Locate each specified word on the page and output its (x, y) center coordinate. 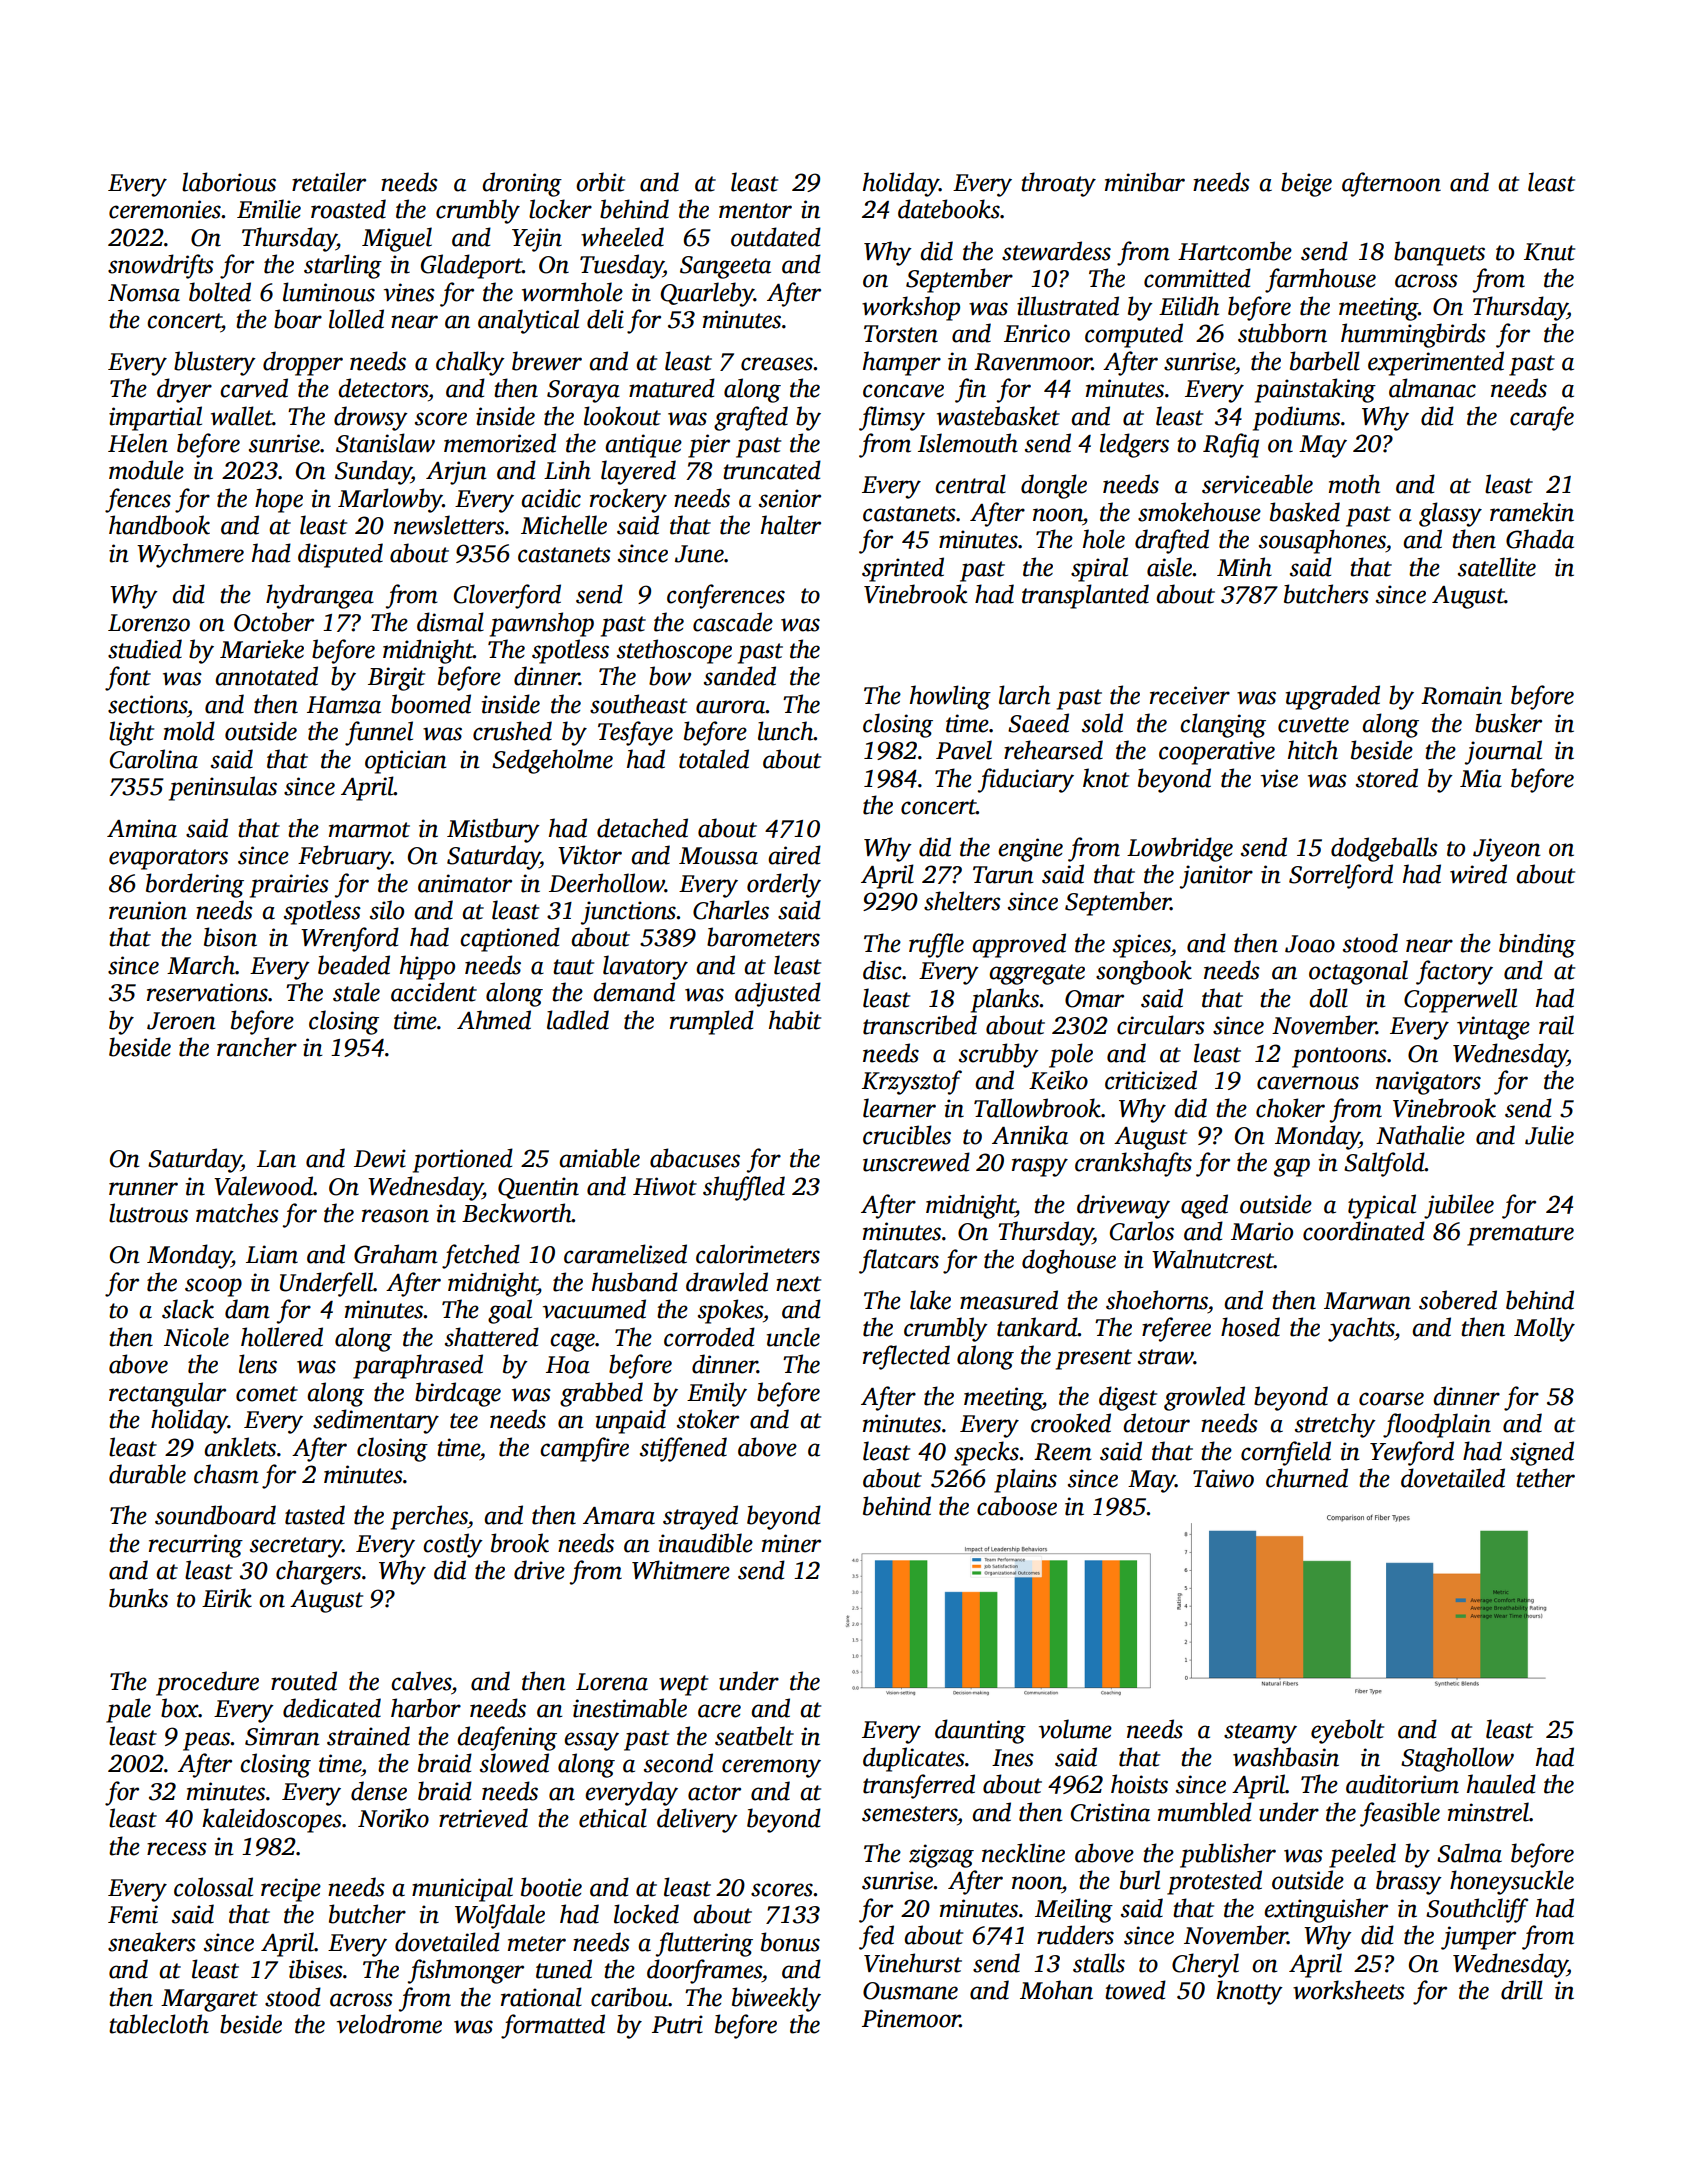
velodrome (389, 2024)
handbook (159, 525)
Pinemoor (911, 2018)
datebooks (949, 209)
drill (1522, 1990)
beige (1306, 184)
